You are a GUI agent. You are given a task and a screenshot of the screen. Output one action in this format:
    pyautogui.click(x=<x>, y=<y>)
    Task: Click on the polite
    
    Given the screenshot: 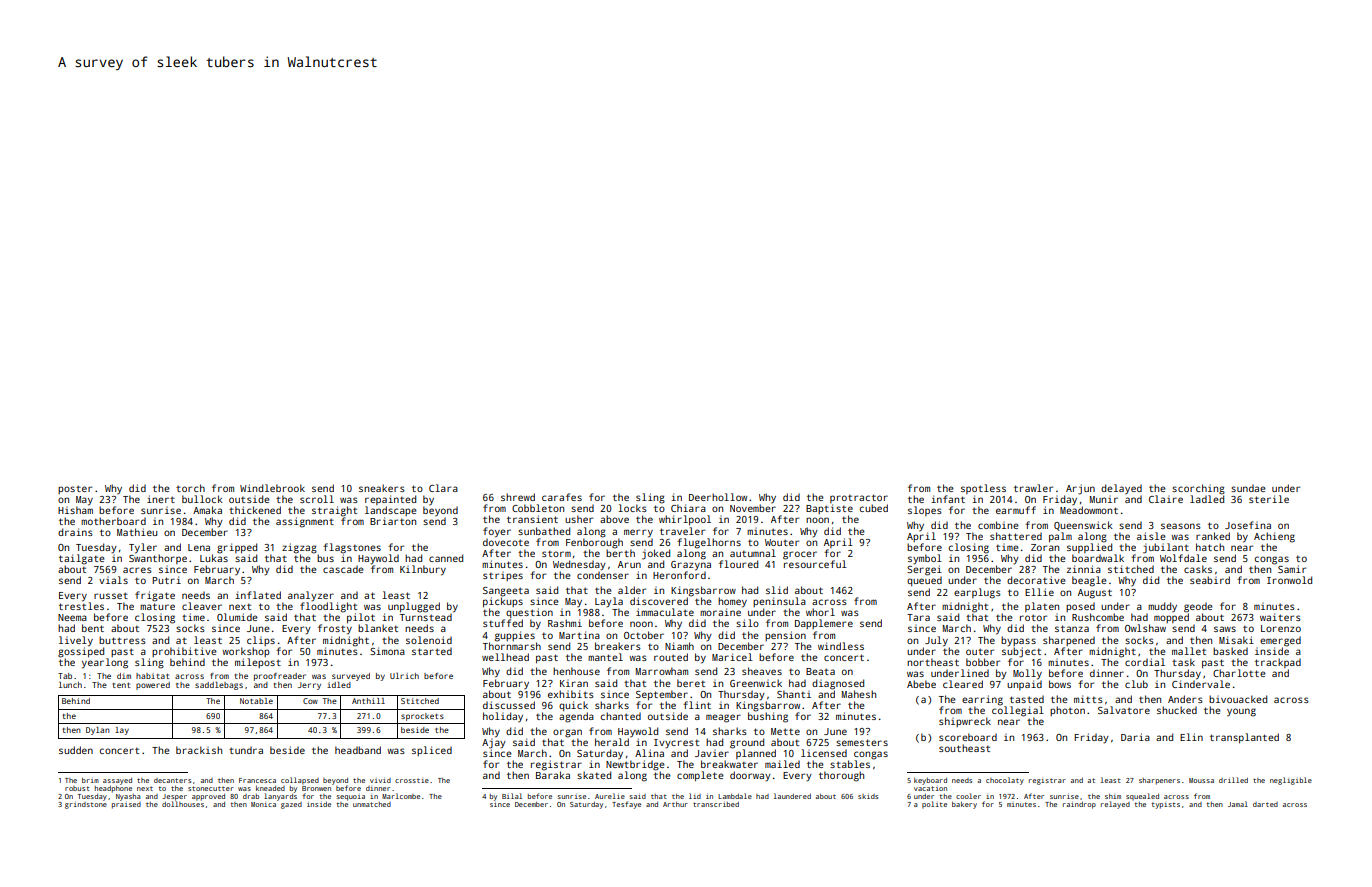 What is the action you would take?
    pyautogui.click(x=934, y=805)
